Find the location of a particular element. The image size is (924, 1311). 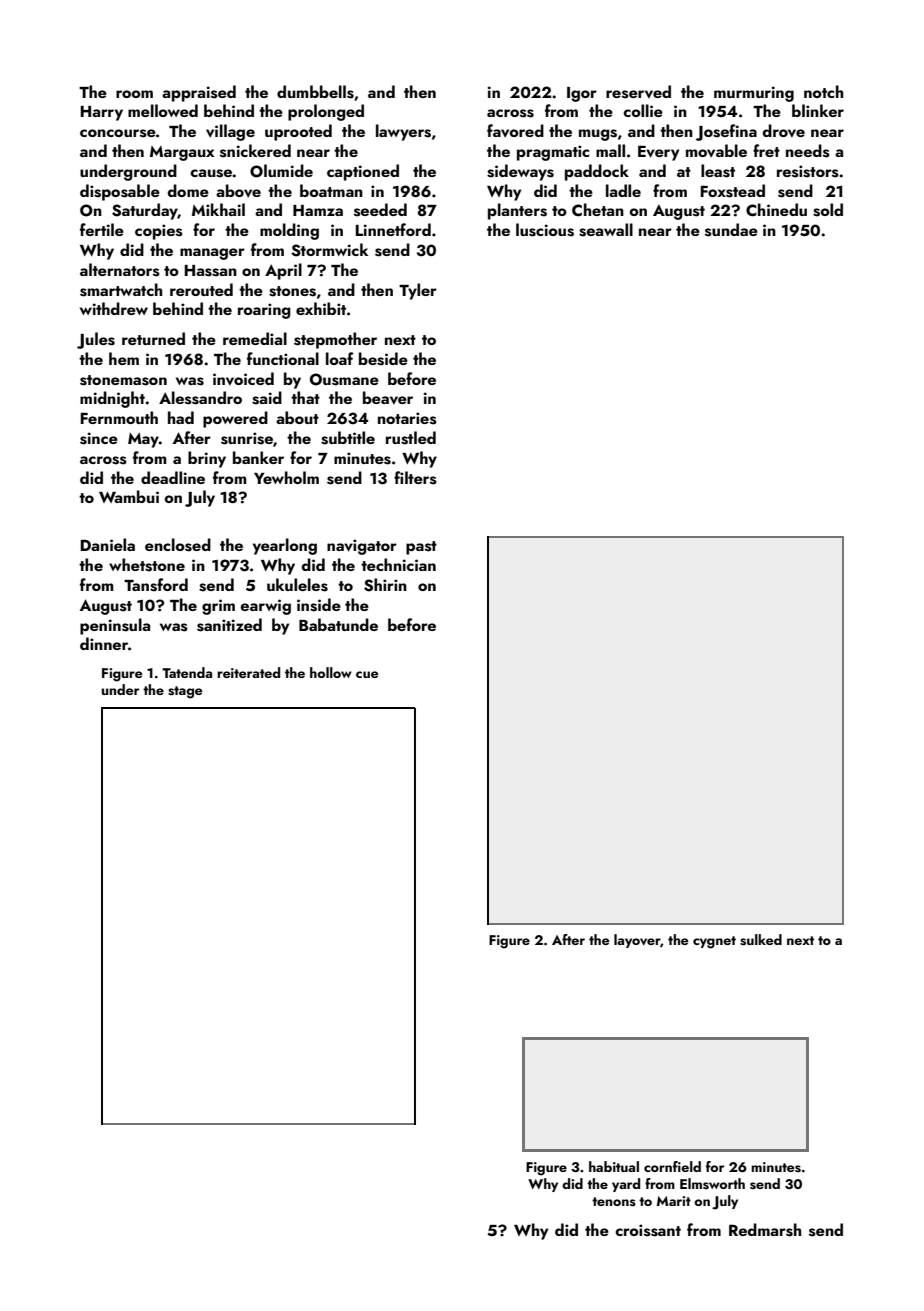

sundae is located at coordinates (731, 230).
